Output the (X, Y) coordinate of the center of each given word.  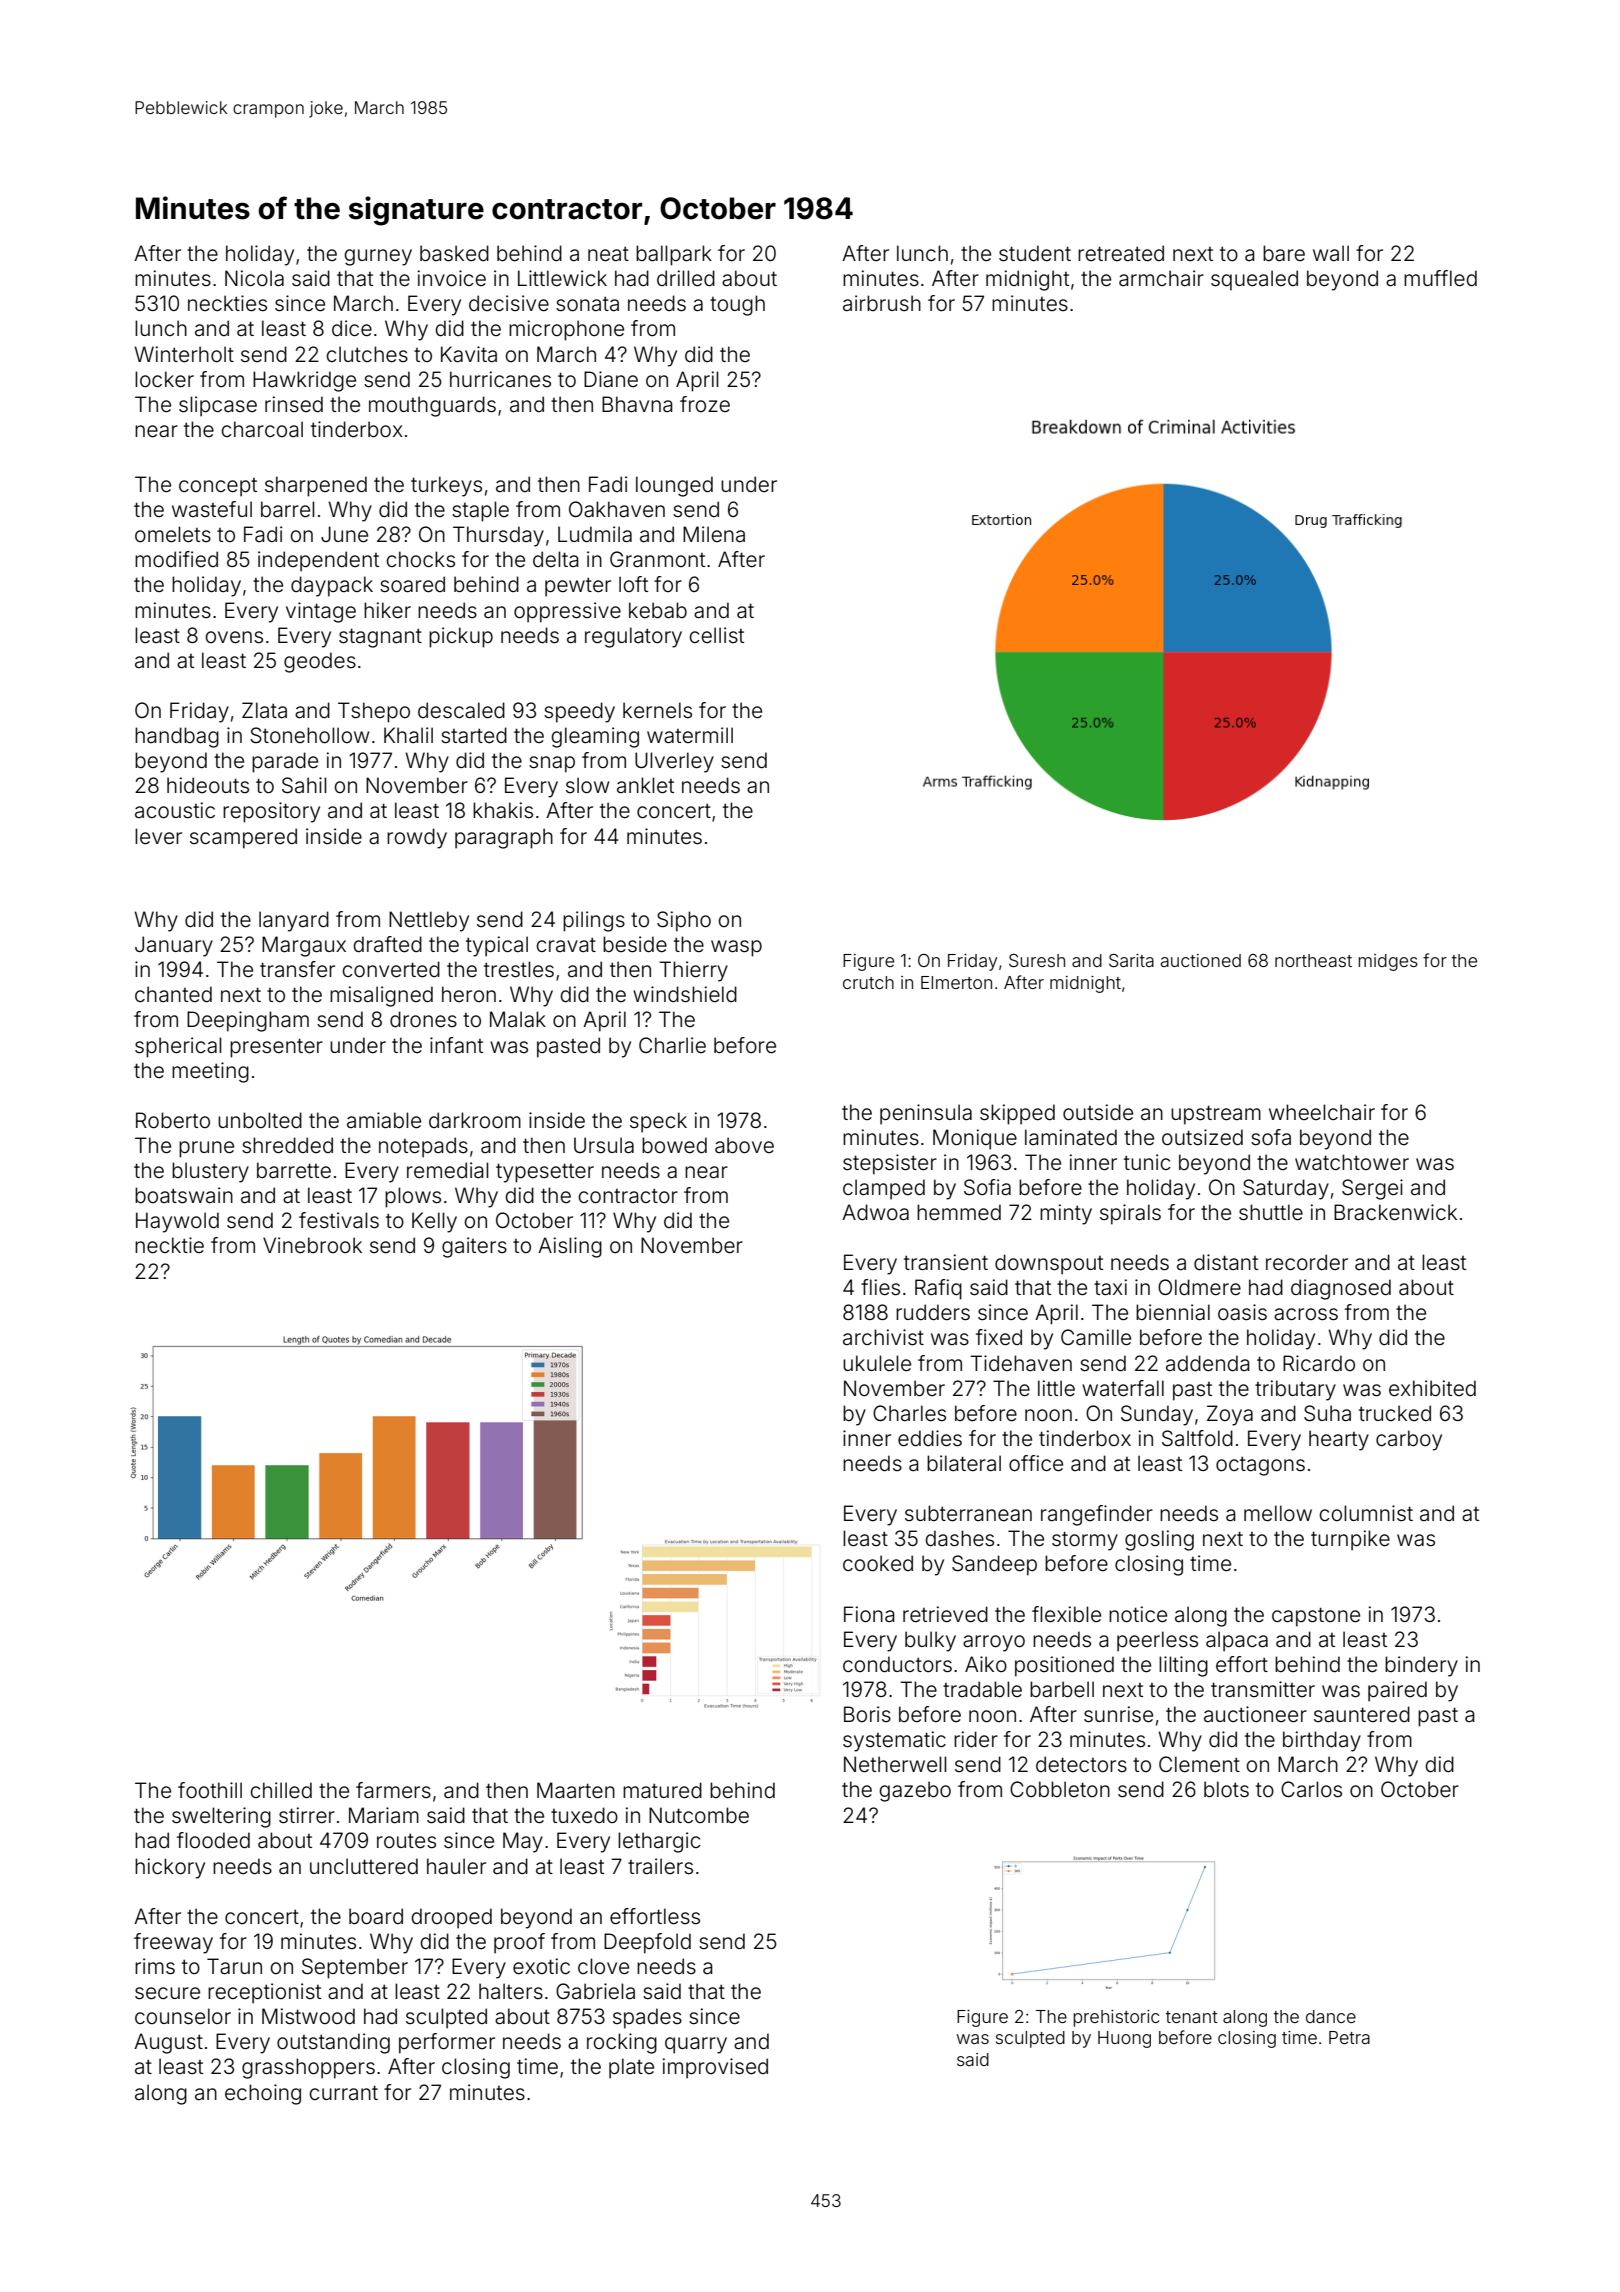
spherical (178, 1047)
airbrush (882, 303)
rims (155, 1966)
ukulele (877, 1363)
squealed (1254, 280)
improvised (715, 2068)
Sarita (1131, 960)
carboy (1409, 1440)
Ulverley (674, 762)
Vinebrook (312, 1245)
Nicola (254, 278)
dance (1331, 2016)
